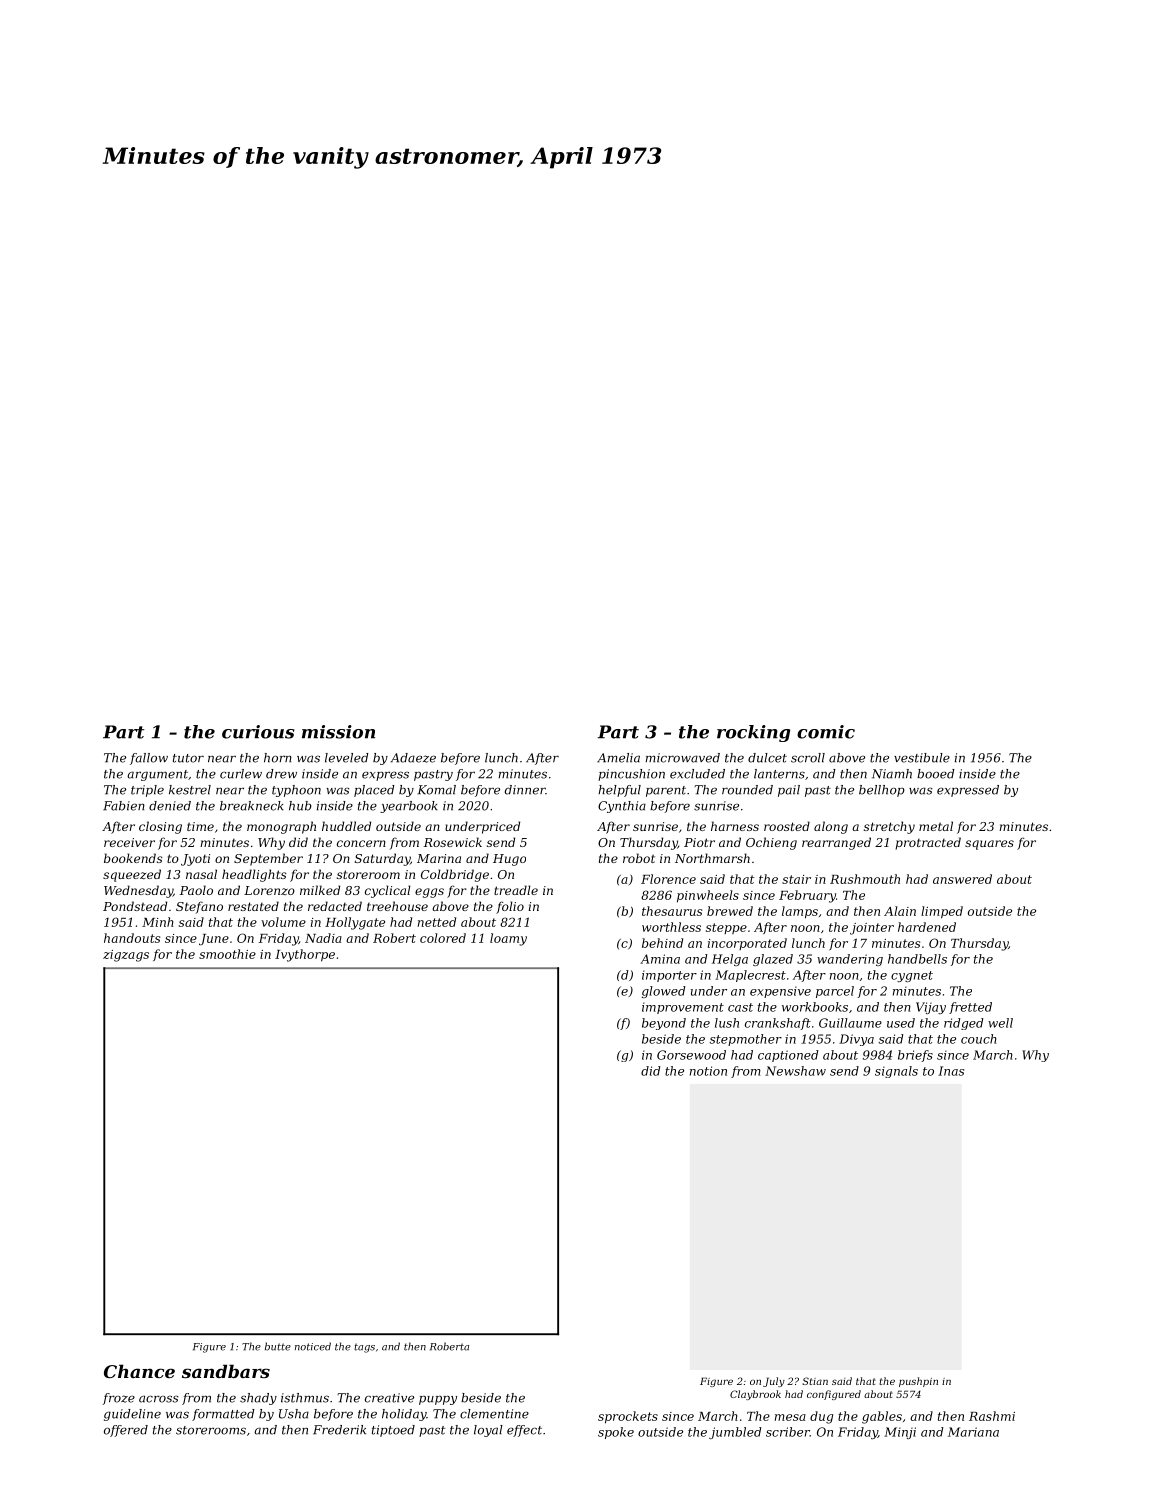  Describe the element at coordinates (826, 732) in the screenshot. I see `comic` at that location.
